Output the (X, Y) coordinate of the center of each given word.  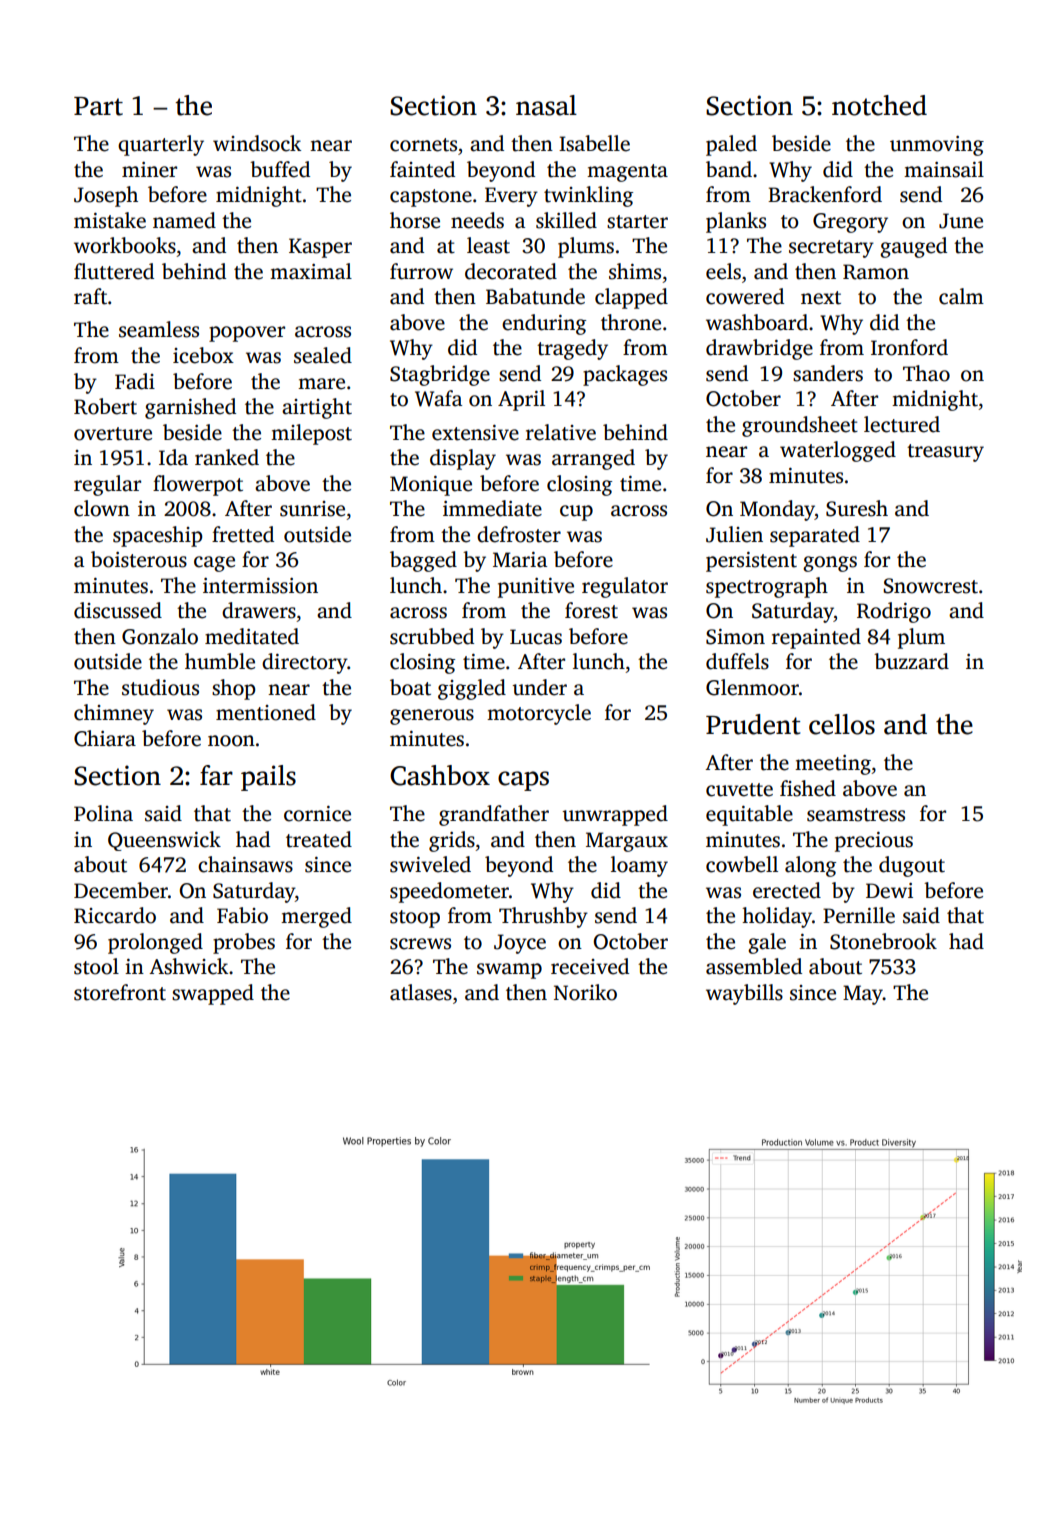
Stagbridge (440, 375)
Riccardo (115, 915)
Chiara (105, 738)
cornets (423, 145)
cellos (842, 724)
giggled (472, 689)
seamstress (856, 815)
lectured (902, 424)
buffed (280, 169)
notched (879, 105)
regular (107, 485)
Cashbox (440, 775)
